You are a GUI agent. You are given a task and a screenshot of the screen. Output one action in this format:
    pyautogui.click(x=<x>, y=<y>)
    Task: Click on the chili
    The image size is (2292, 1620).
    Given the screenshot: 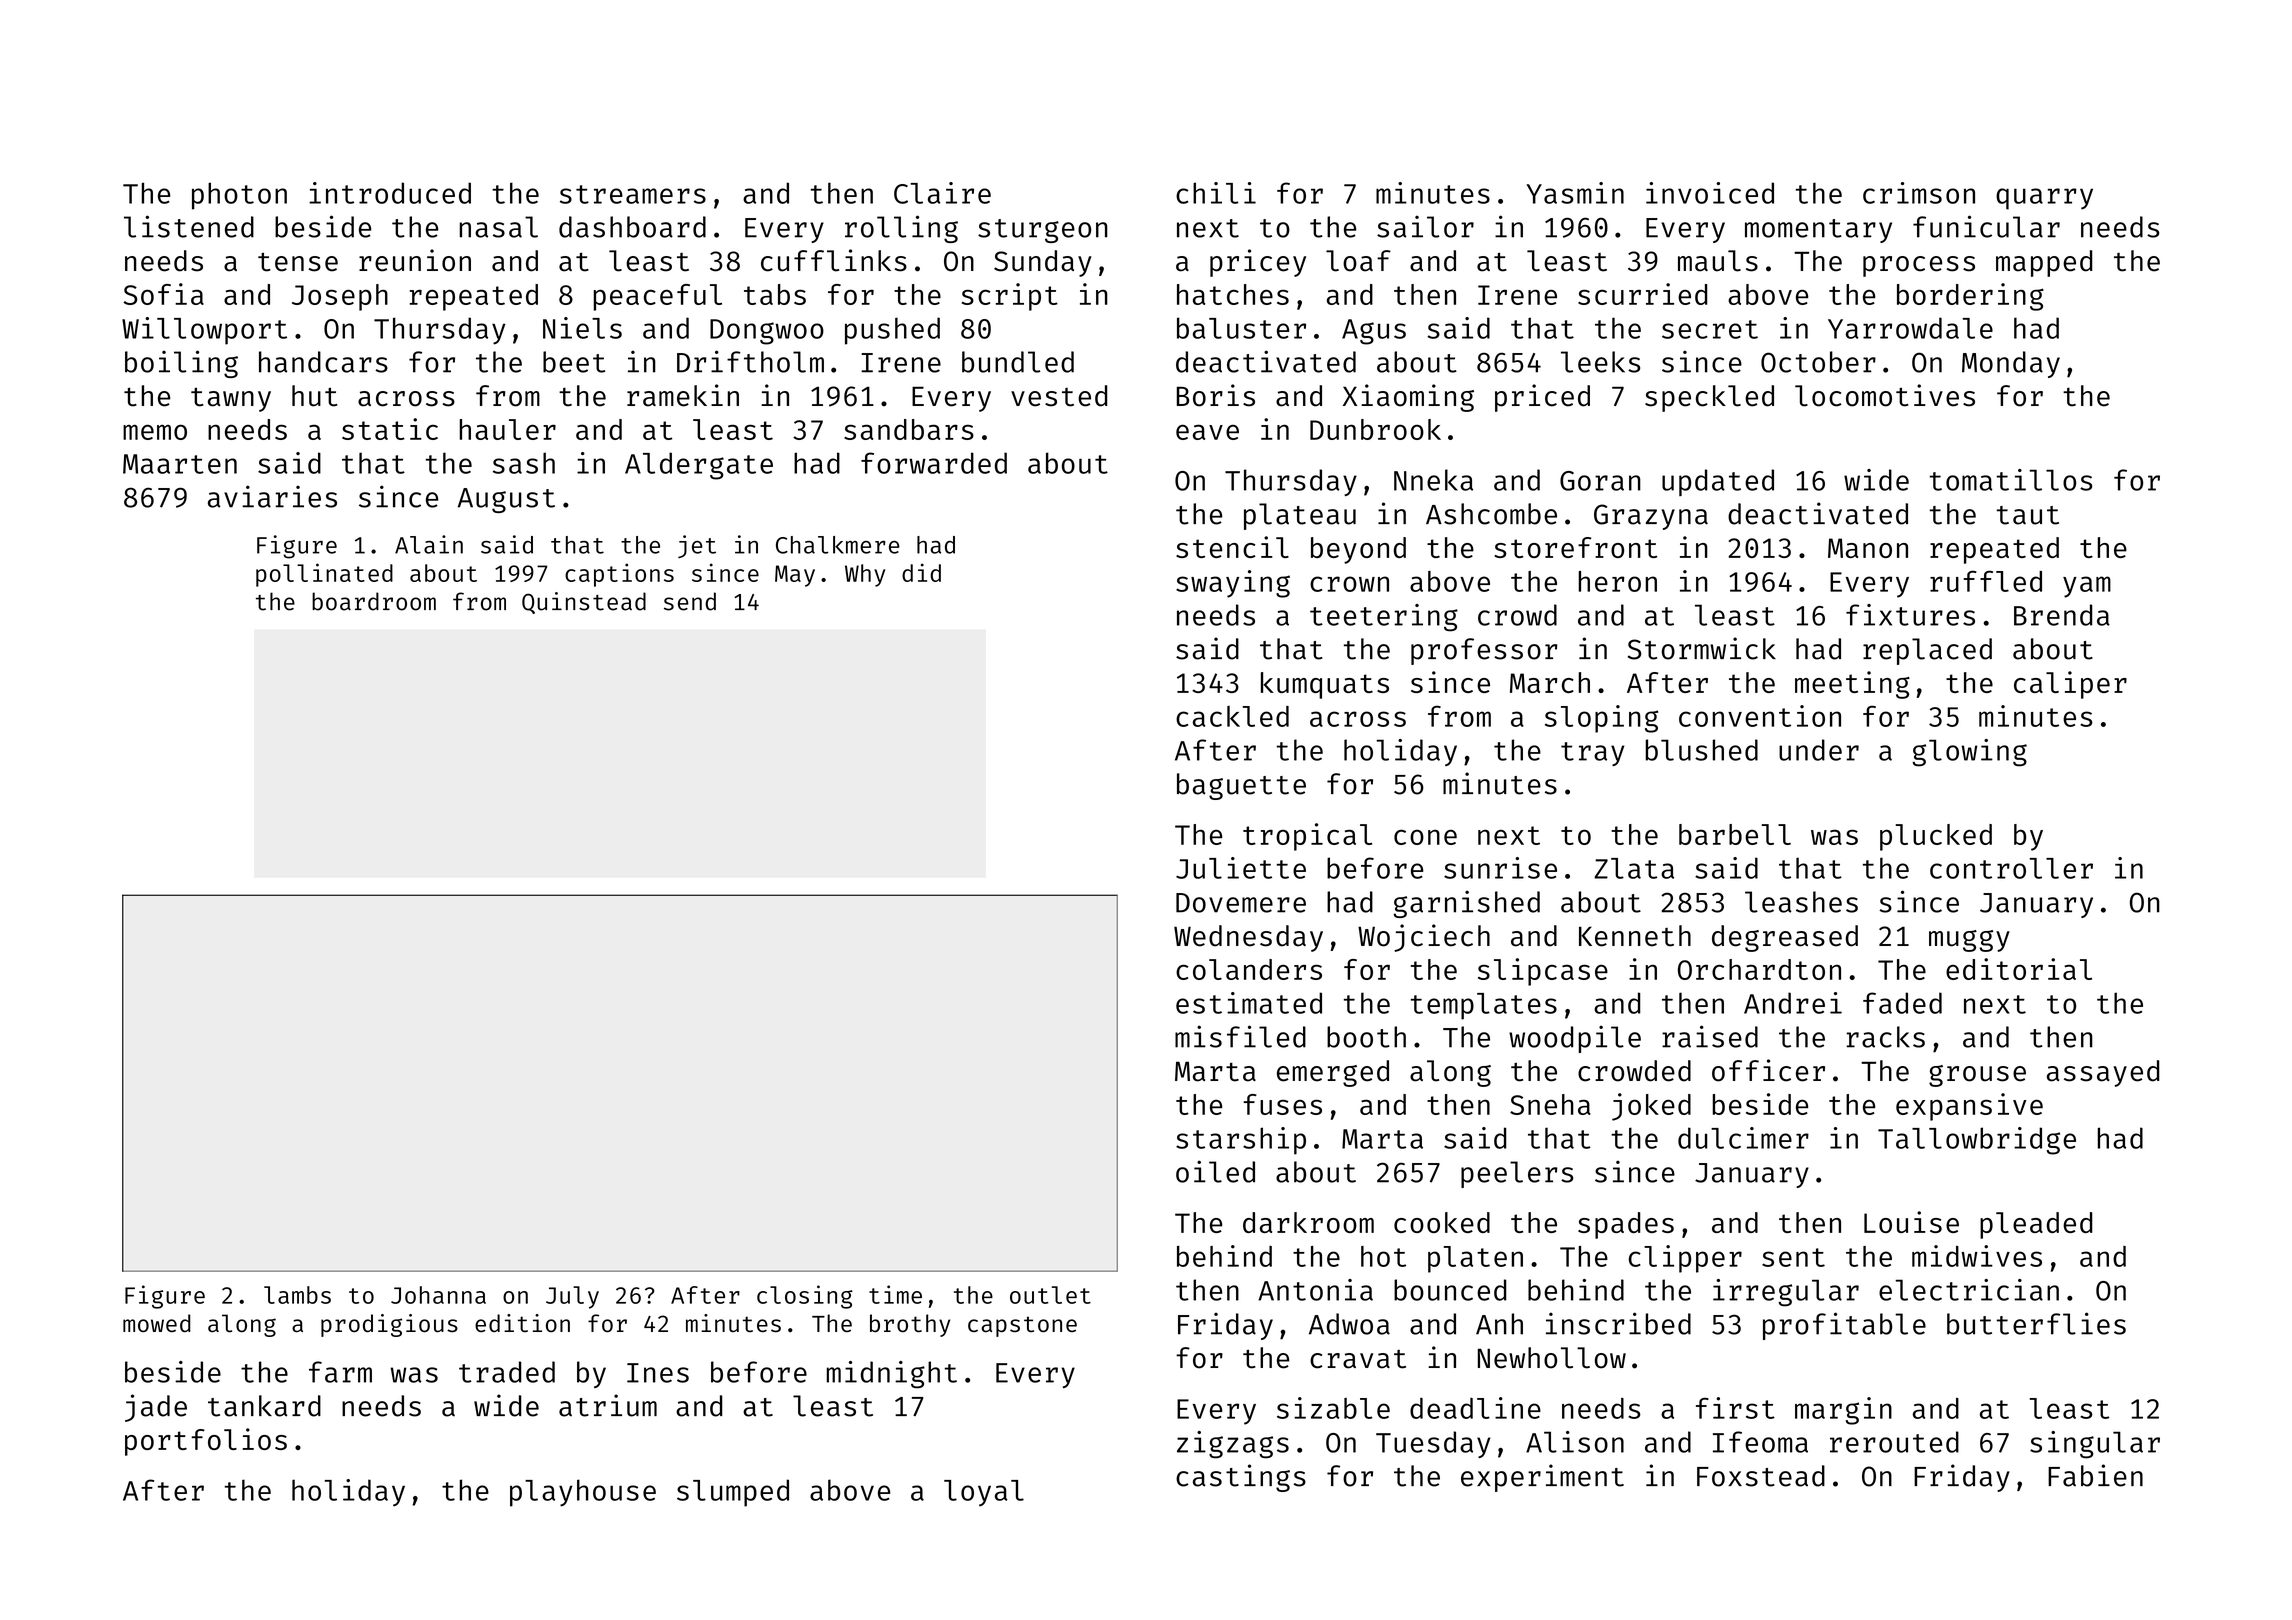 What is the action you would take?
    pyautogui.click(x=1216, y=193)
